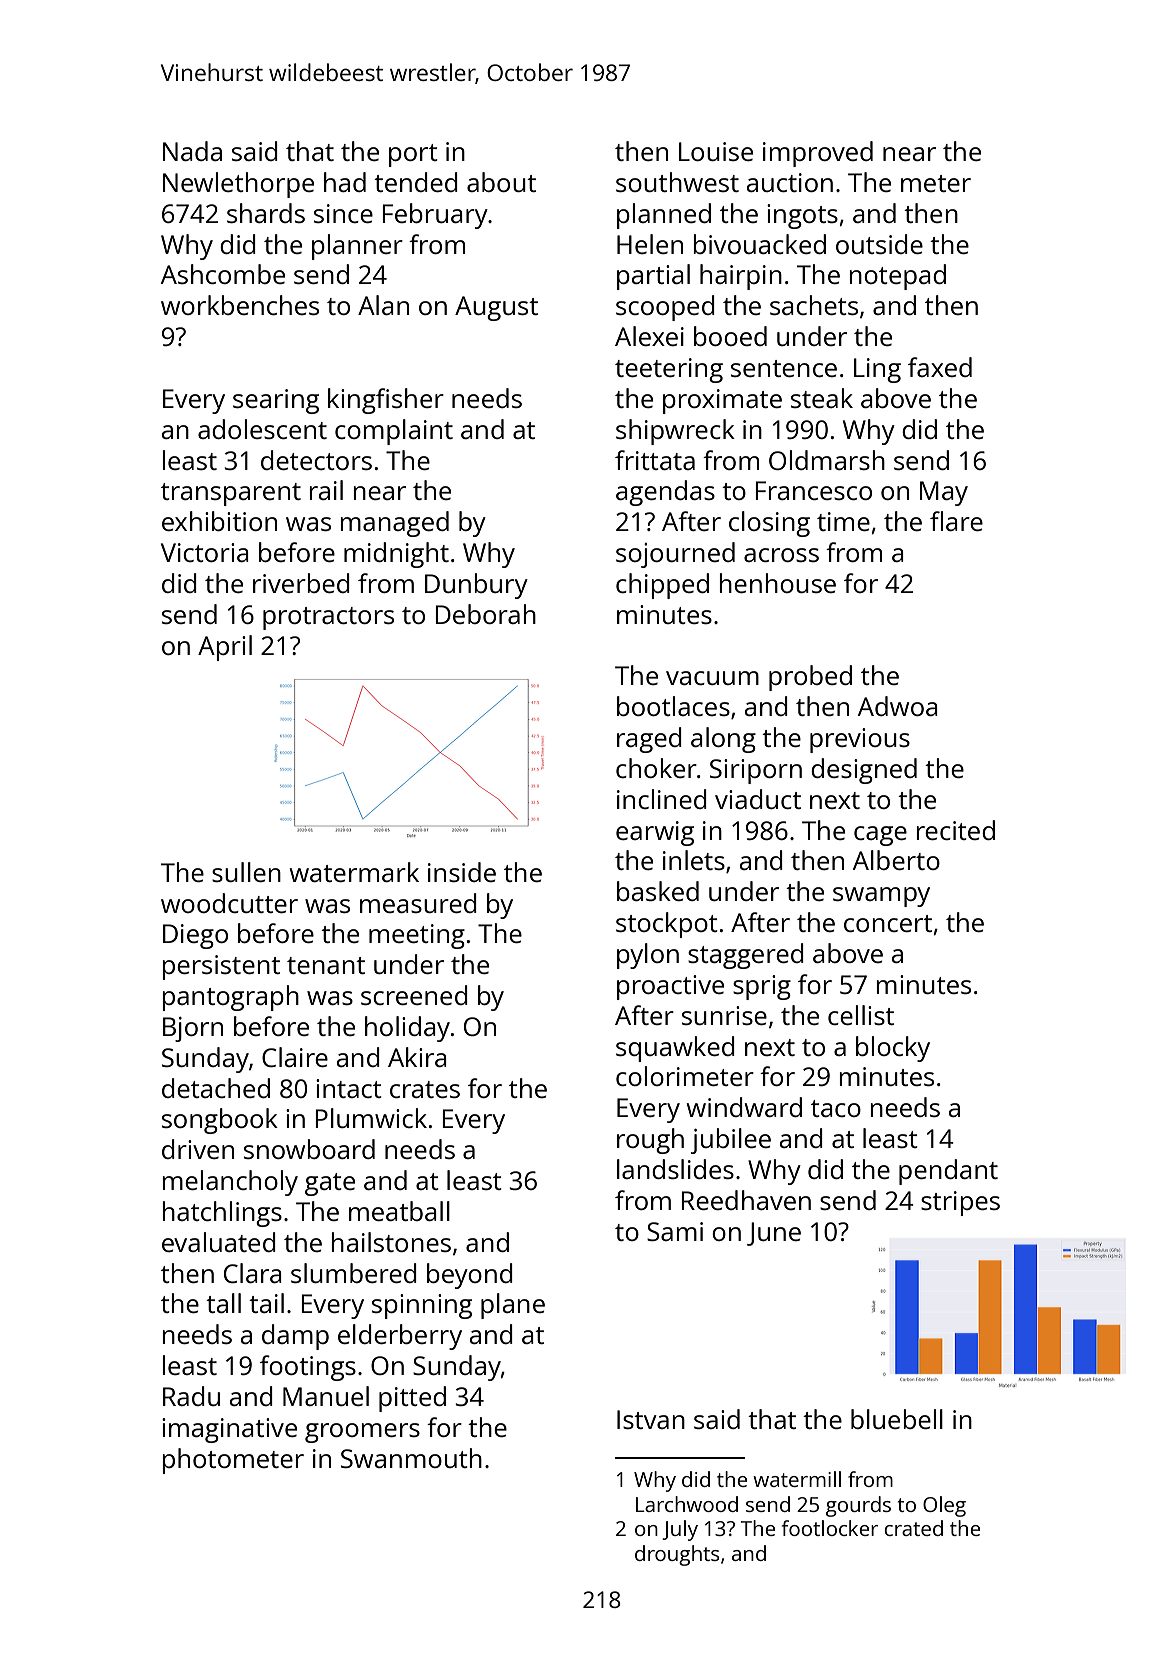 The image size is (1165, 1654). I want to click on Nada, so click(192, 151).
